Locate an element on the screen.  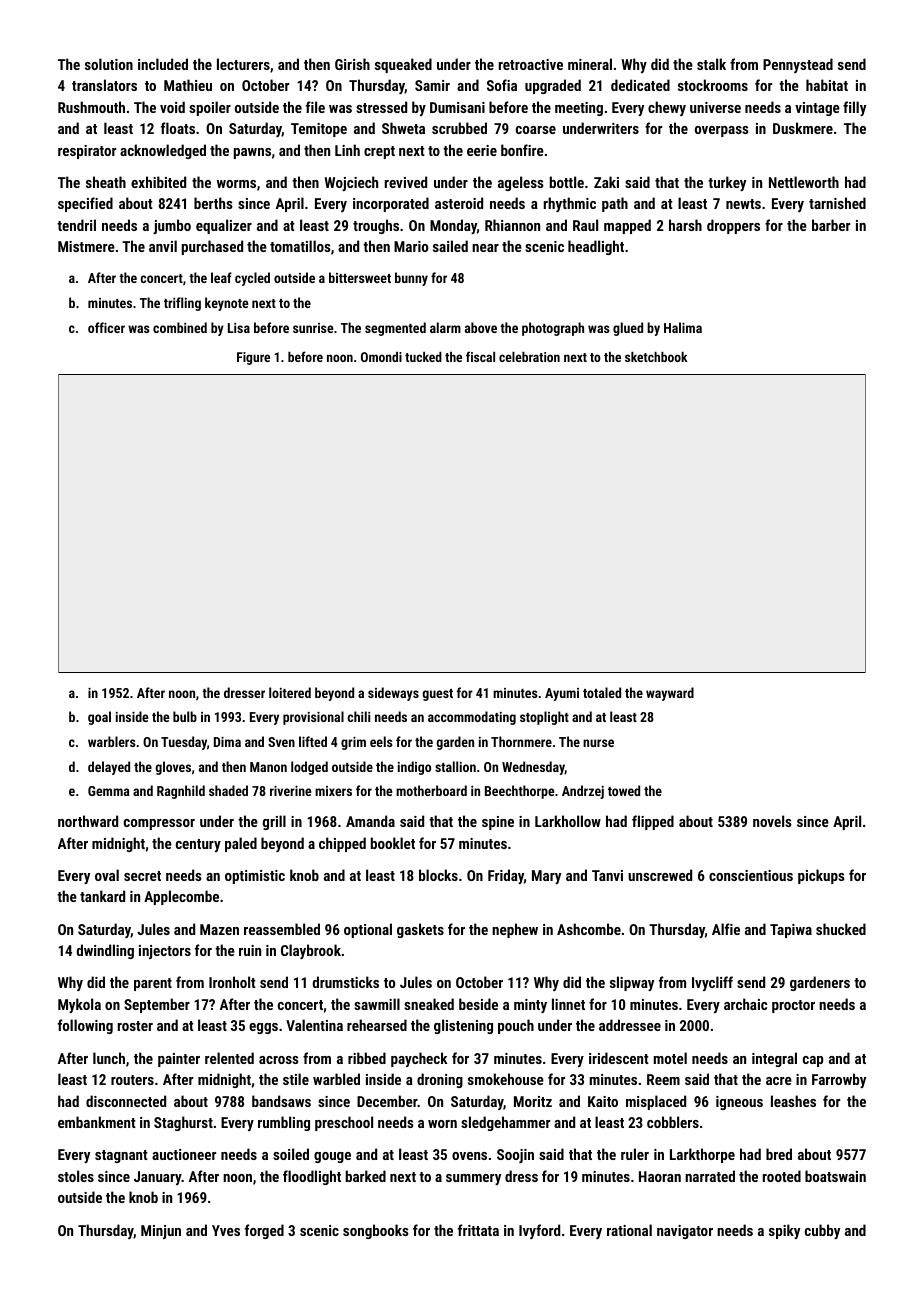
sledgehammer is located at coordinates (505, 1123).
